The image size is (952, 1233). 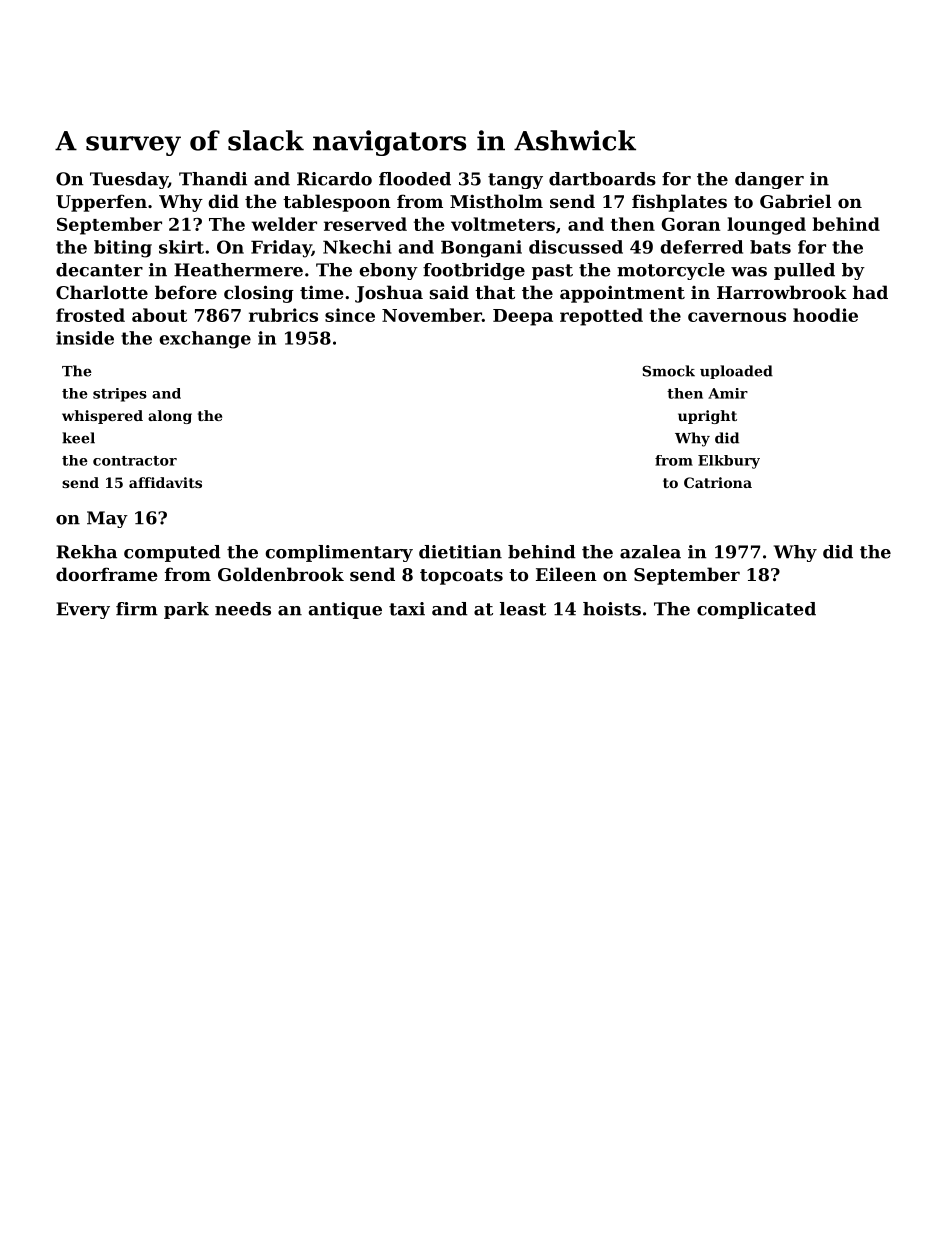 What do you see at coordinates (129, 180) in the document?
I see `Tuesday` at bounding box center [129, 180].
